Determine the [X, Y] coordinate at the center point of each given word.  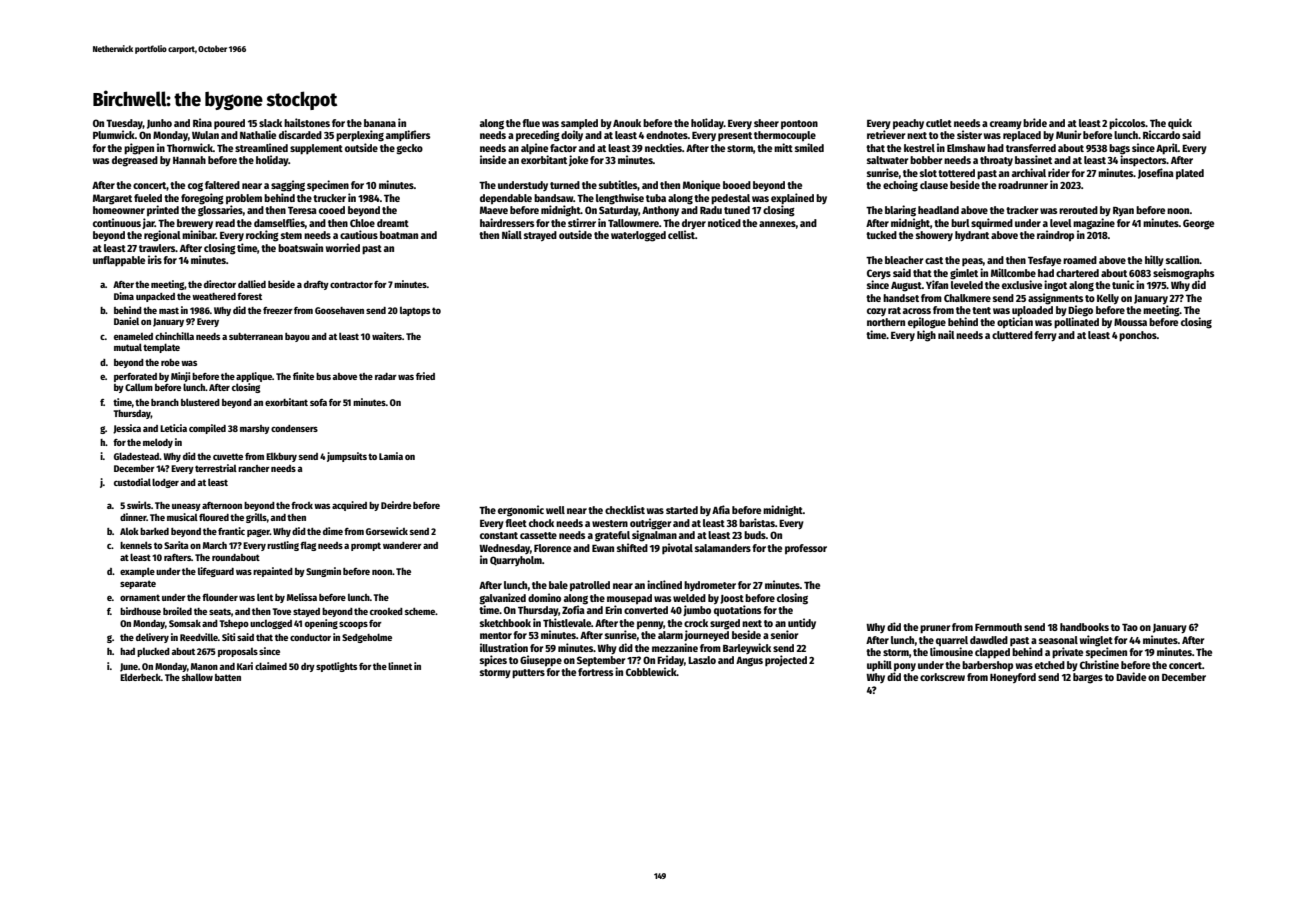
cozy [876, 312]
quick [1180, 124]
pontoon [799, 124]
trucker [329, 198]
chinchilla [174, 336]
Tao [1130, 627]
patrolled [590, 586]
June [129, 667]
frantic [231, 531]
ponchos [1138, 336]
